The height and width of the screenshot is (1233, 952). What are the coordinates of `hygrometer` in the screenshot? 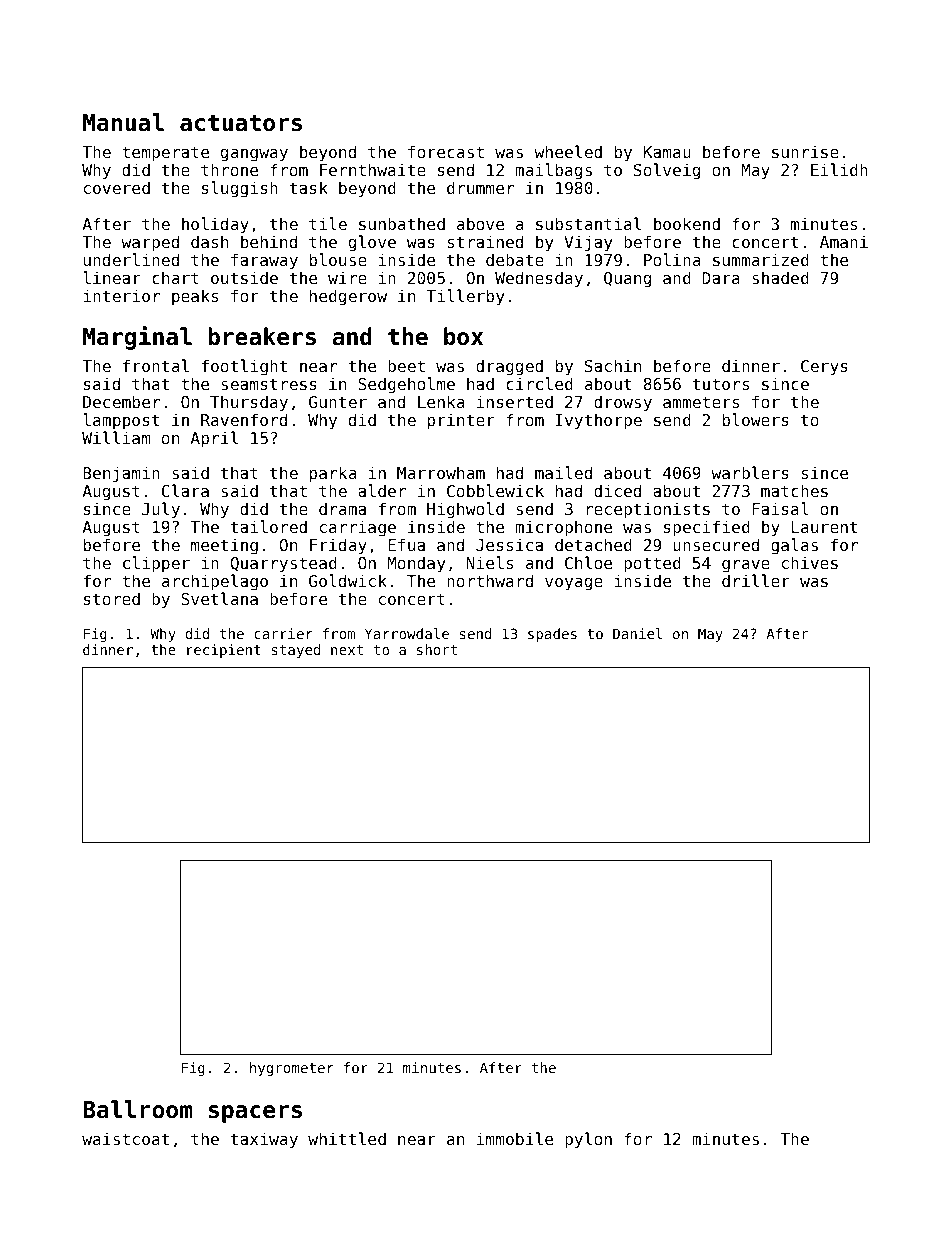 It's located at (292, 1069).
